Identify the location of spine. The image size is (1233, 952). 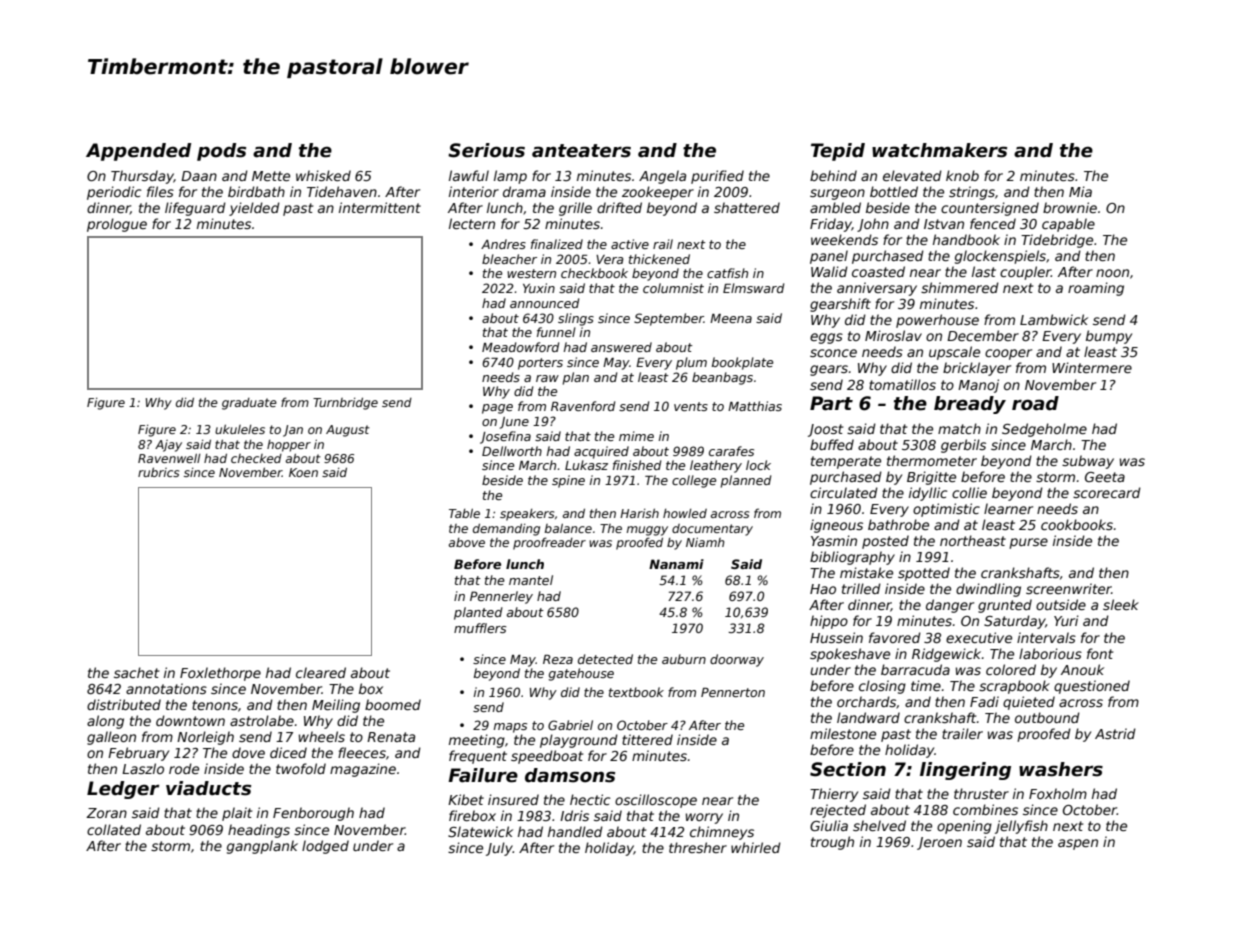
(568, 481).
